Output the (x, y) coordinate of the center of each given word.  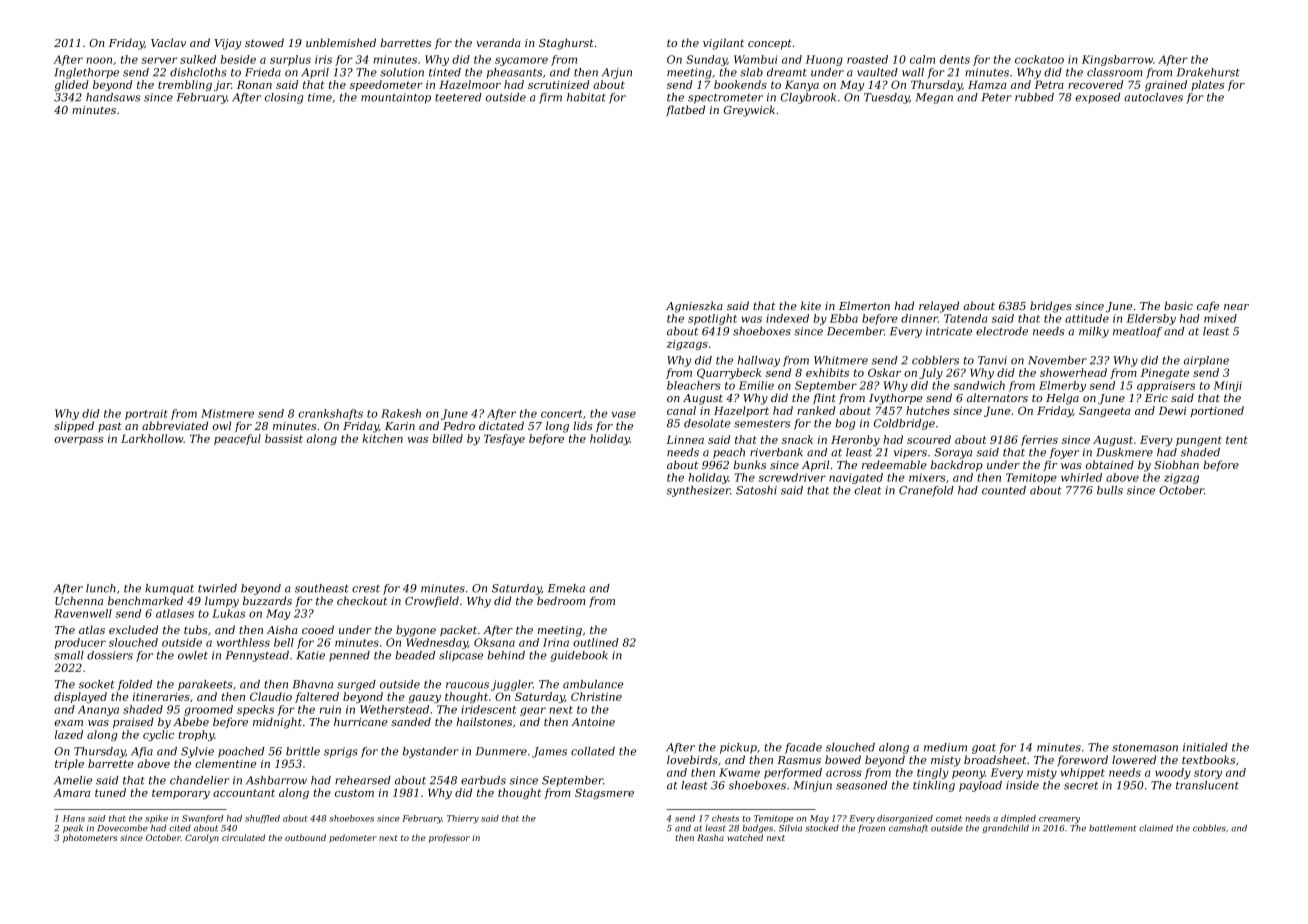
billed (447, 438)
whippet (1083, 773)
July (931, 373)
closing (284, 98)
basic (1178, 305)
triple (69, 764)
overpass (78, 441)
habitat (586, 97)
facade (803, 748)
